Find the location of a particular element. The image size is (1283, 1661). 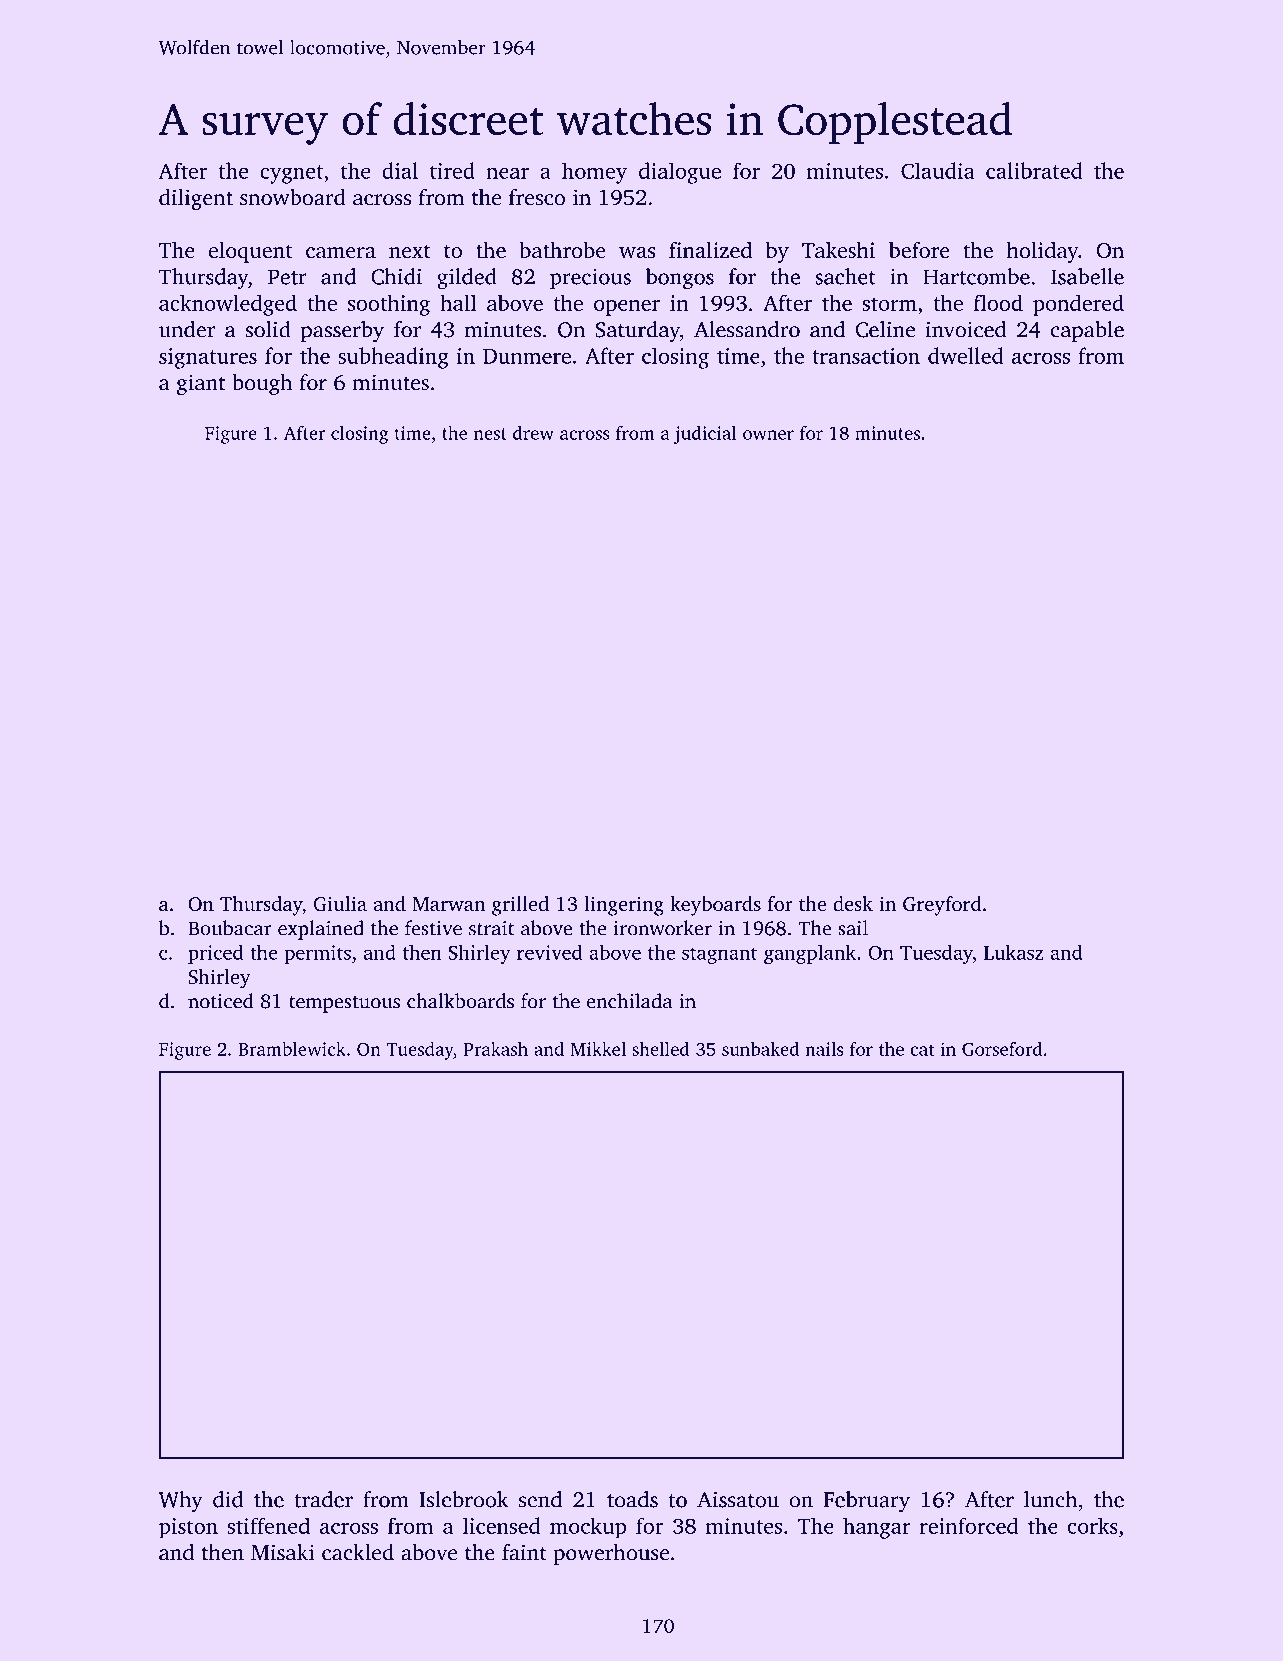

homey is located at coordinates (594, 173).
